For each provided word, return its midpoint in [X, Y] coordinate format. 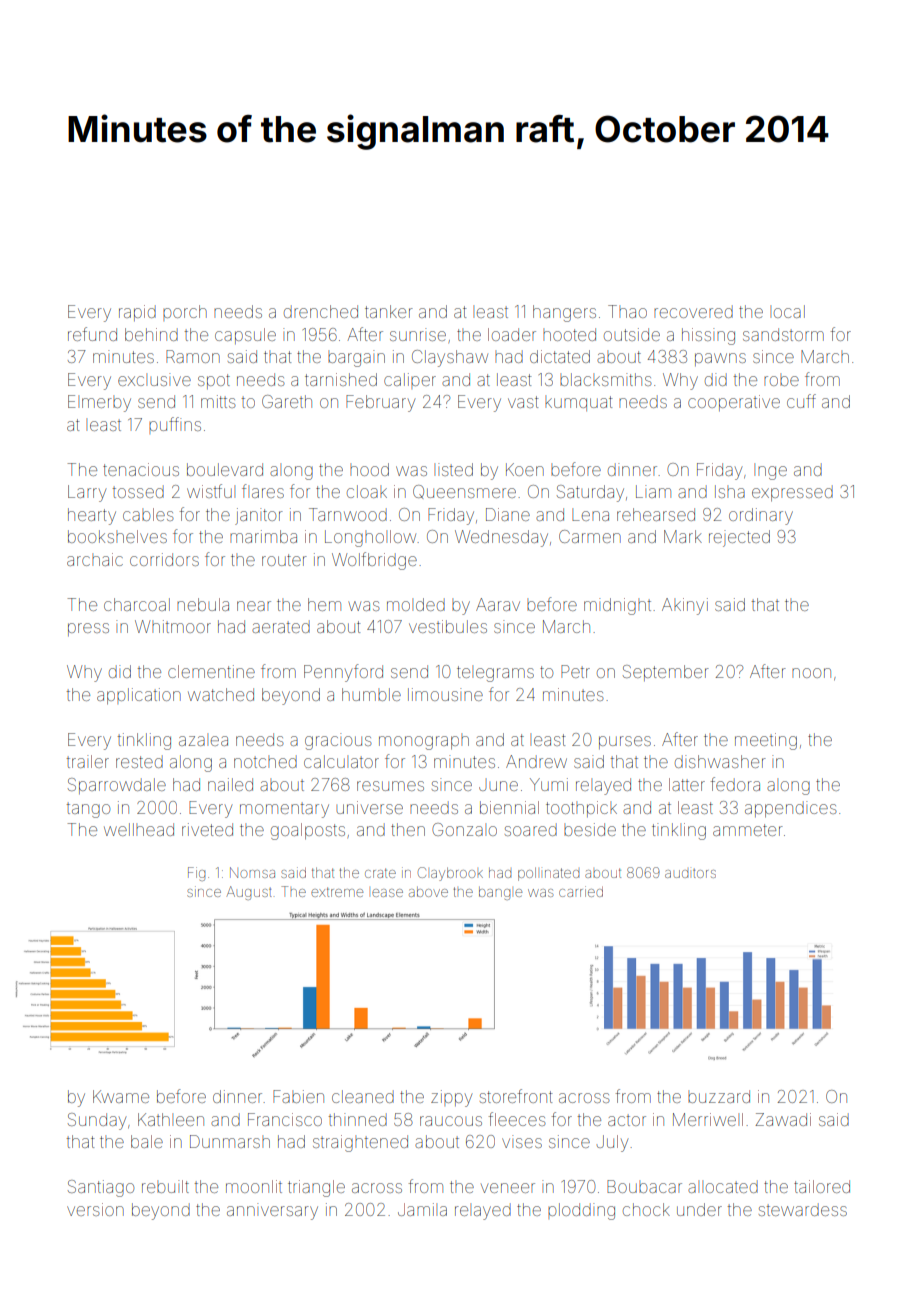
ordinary [761, 516]
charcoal [137, 604]
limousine [445, 694]
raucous [451, 1121]
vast [523, 402]
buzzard [719, 1096]
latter [687, 784]
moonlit [254, 1186]
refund [92, 334]
